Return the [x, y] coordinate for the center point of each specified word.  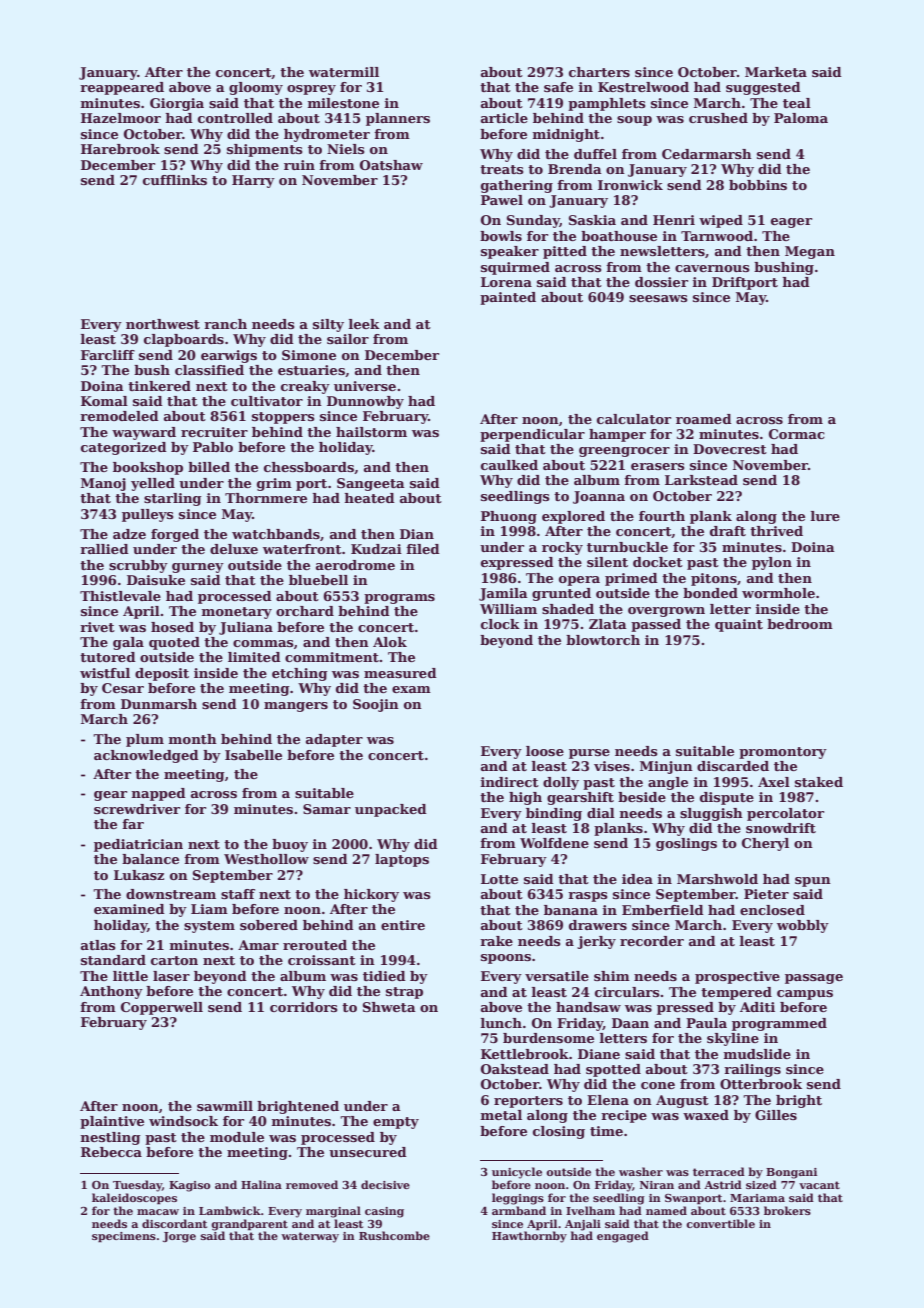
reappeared [122, 88]
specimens [124, 1237]
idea [637, 879]
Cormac [797, 434]
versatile [557, 976]
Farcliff [108, 355]
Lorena [506, 282]
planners [398, 119]
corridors [303, 1007]
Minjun [666, 767]
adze [129, 534]
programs [399, 599]
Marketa [776, 72]
